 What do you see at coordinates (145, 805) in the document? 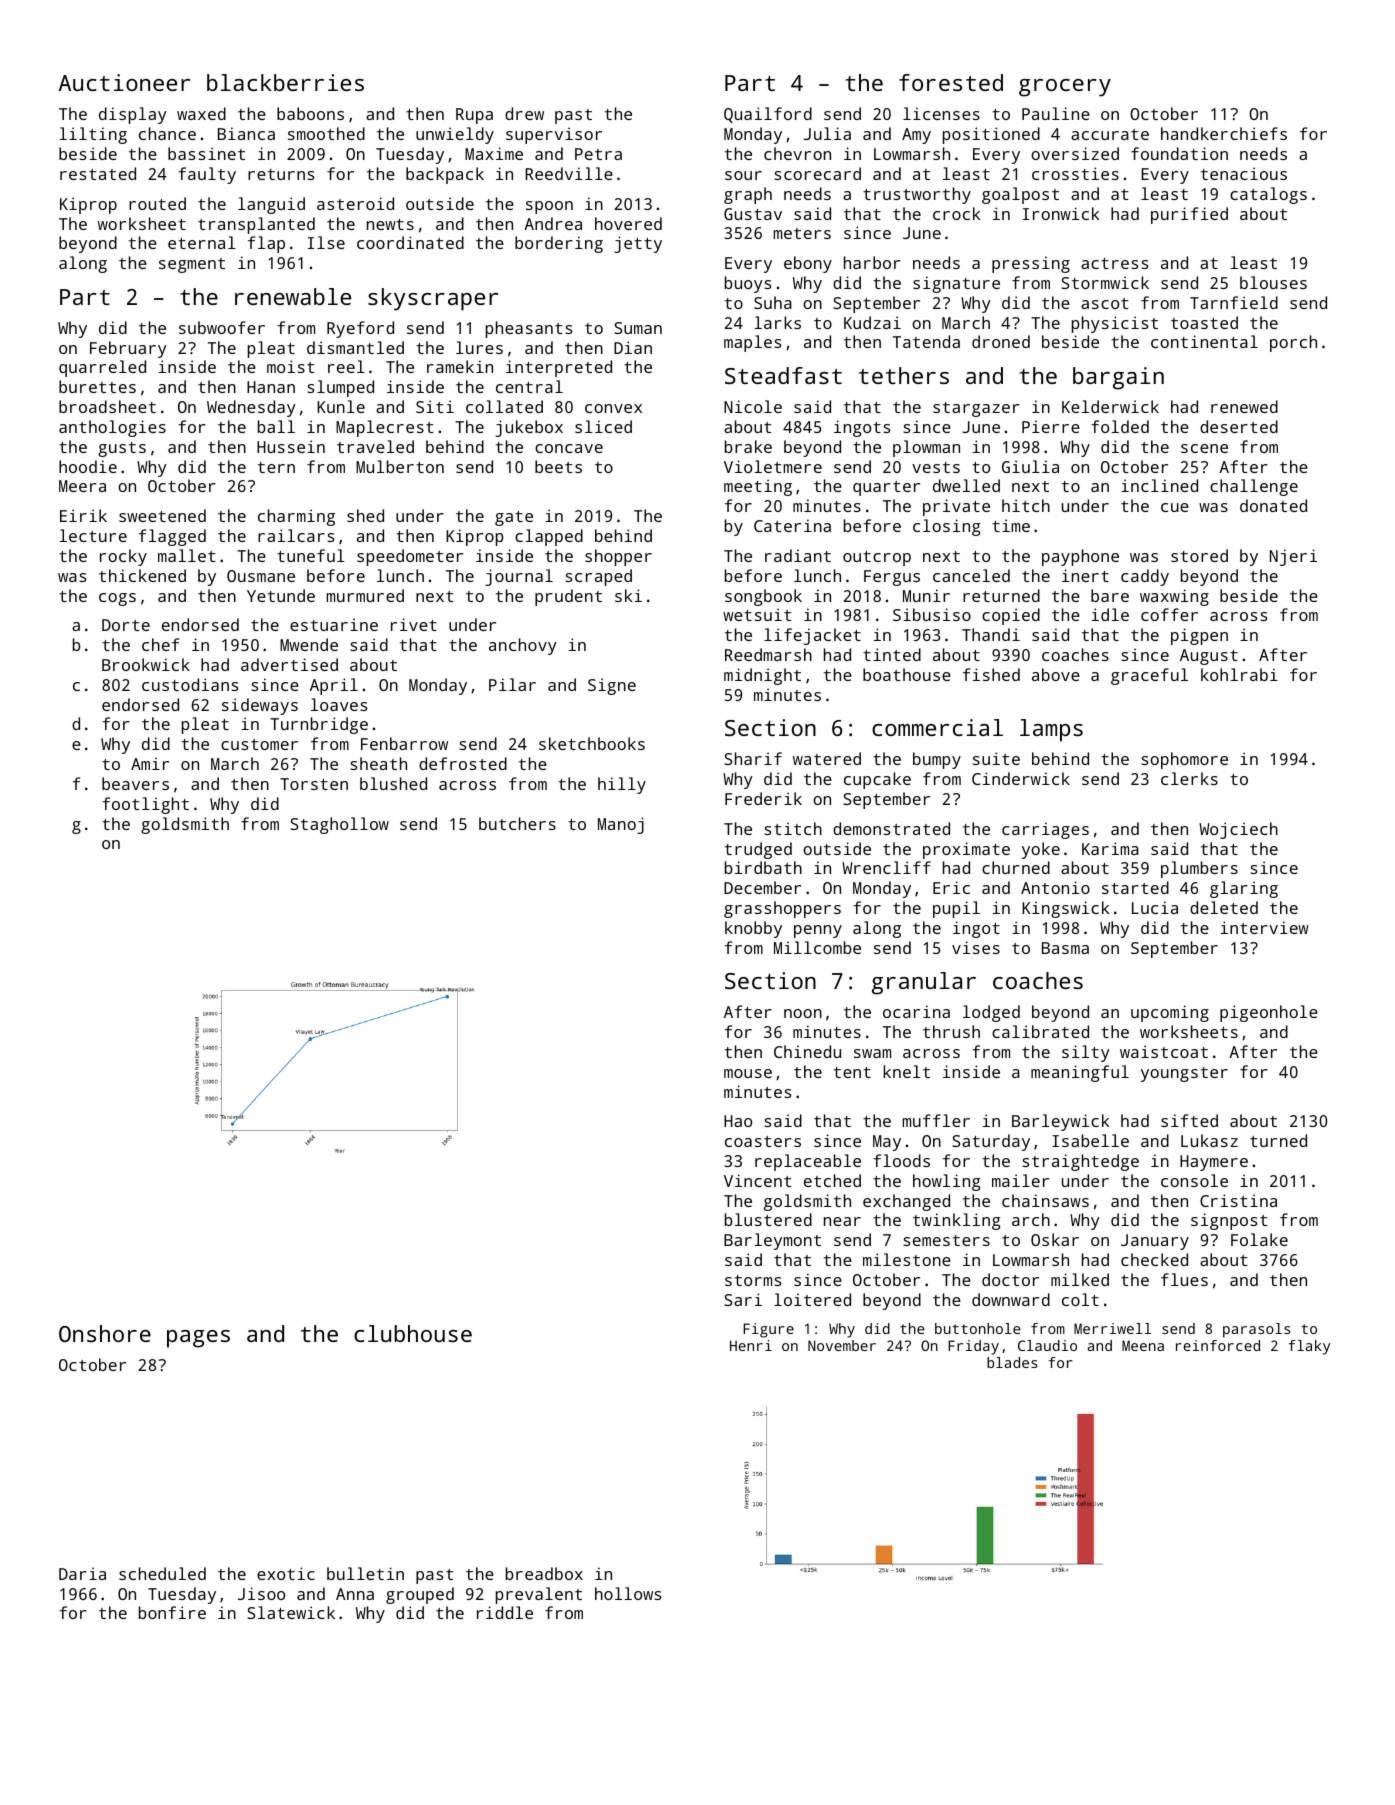
I see `footlight` at bounding box center [145, 805].
